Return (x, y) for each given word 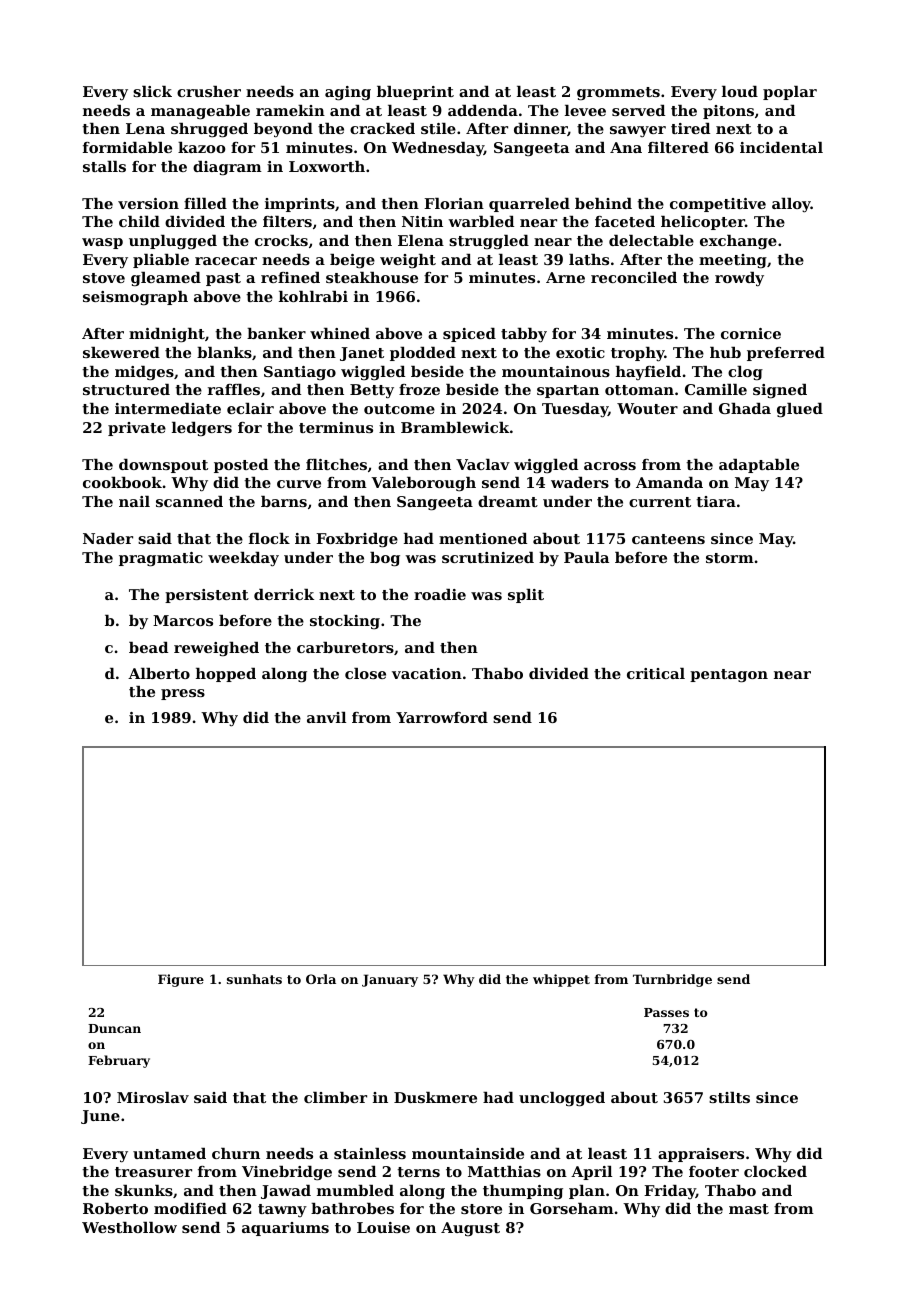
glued (800, 410)
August (470, 1229)
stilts (729, 1097)
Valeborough (423, 484)
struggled (489, 242)
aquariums (285, 1229)
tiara (716, 501)
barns (284, 501)
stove (104, 278)
